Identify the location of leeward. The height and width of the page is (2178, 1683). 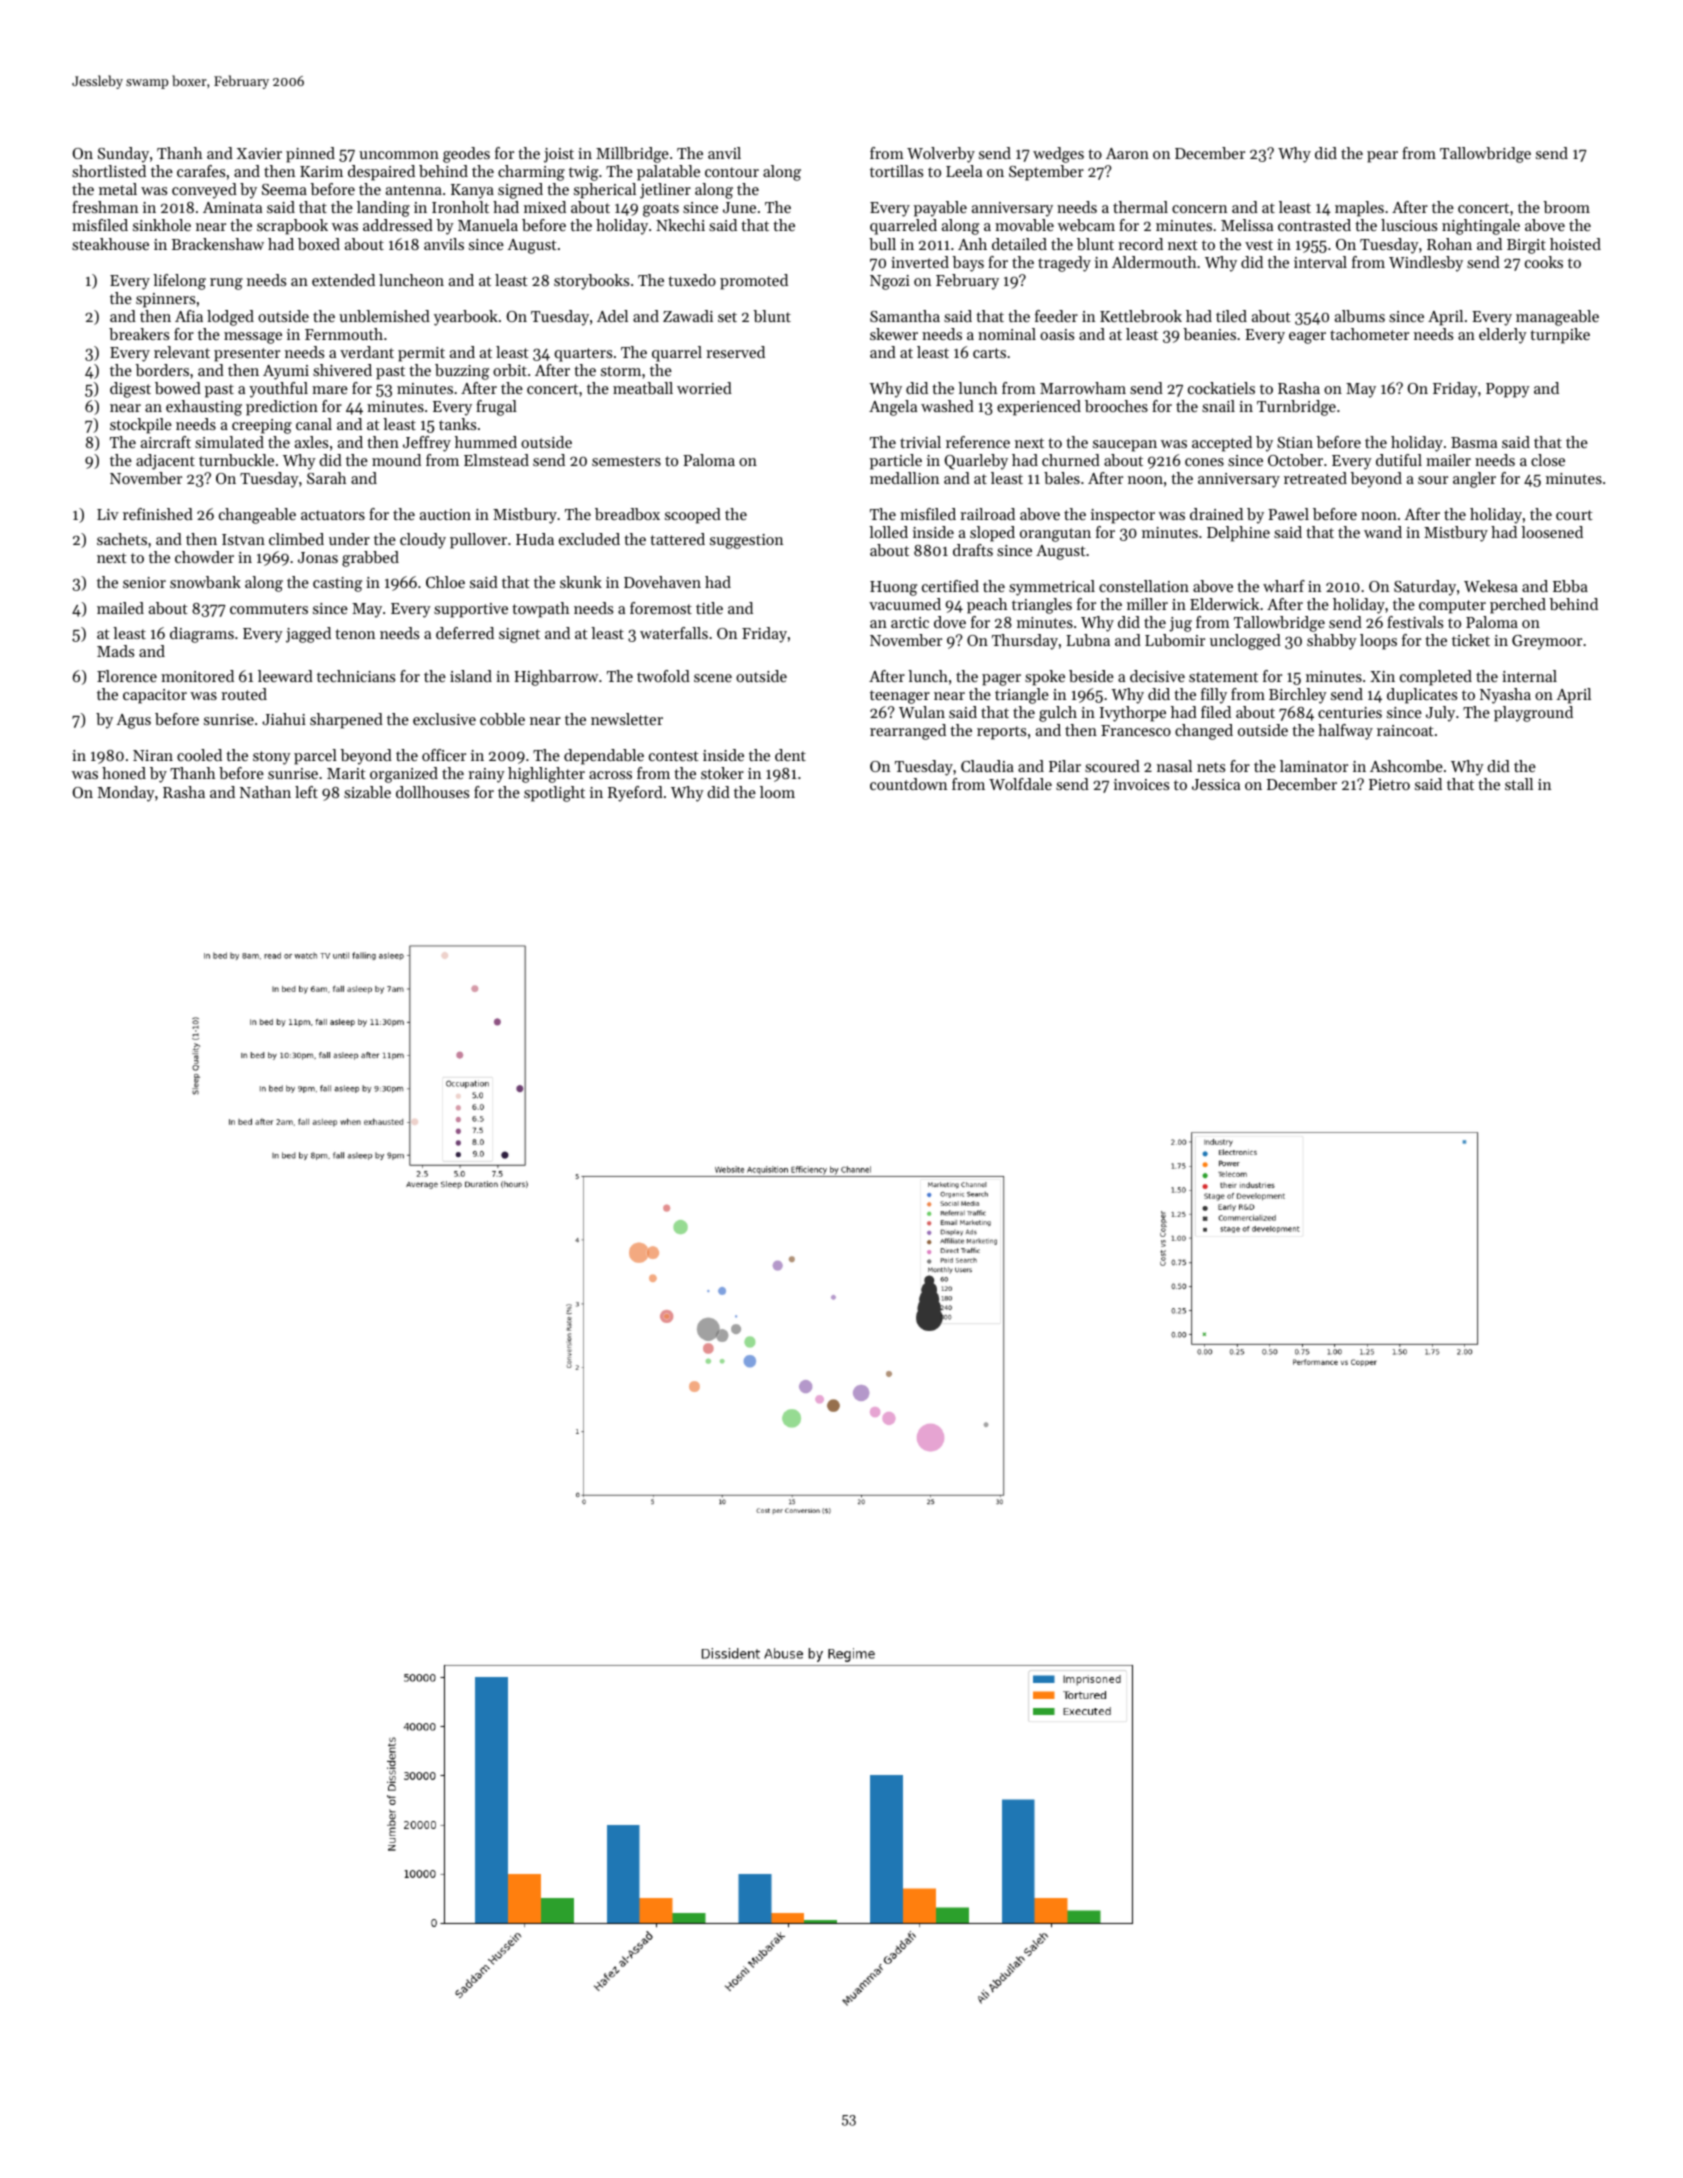
(285, 676).
